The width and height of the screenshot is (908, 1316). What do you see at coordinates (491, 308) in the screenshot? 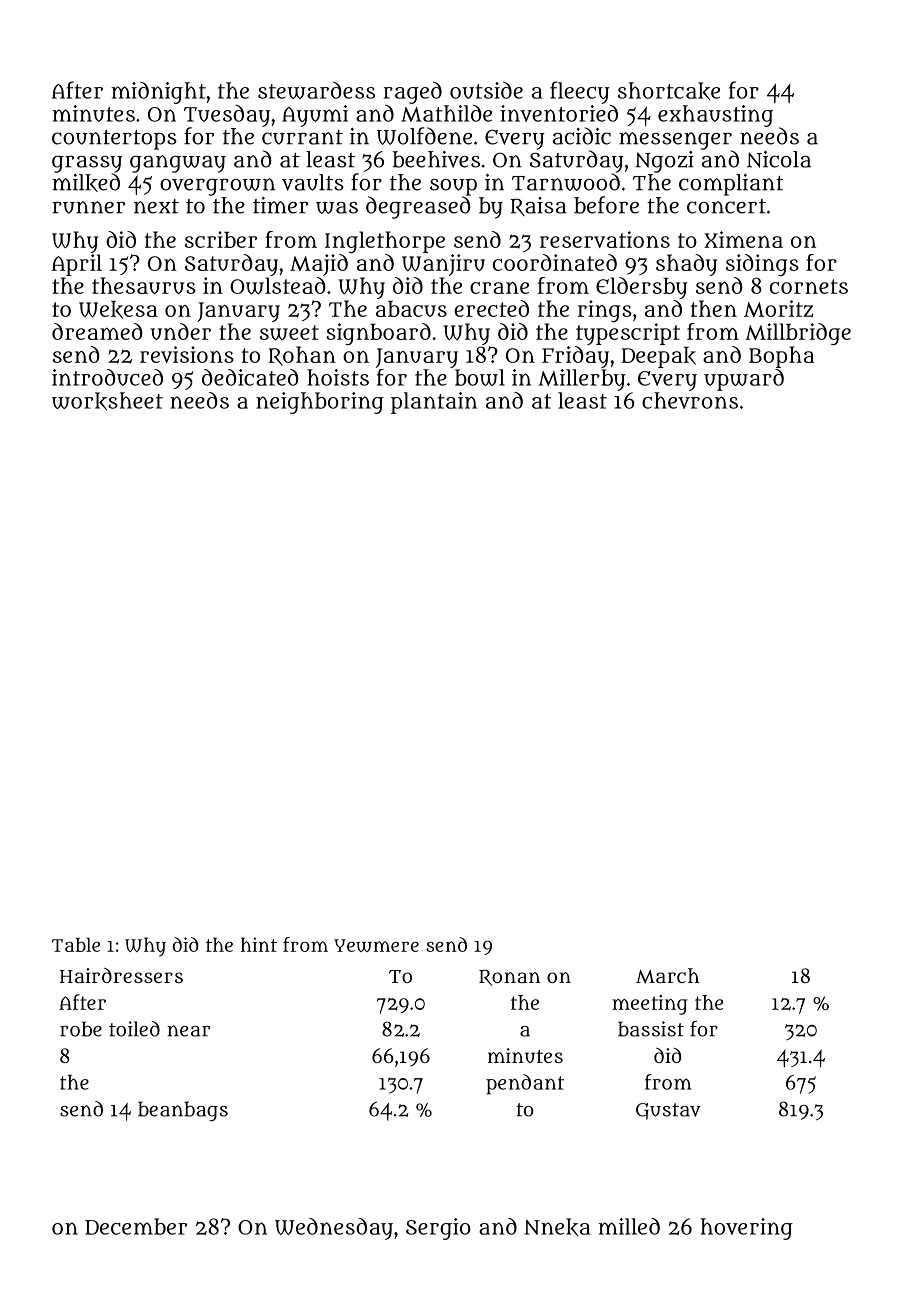
I see `erected` at bounding box center [491, 308].
